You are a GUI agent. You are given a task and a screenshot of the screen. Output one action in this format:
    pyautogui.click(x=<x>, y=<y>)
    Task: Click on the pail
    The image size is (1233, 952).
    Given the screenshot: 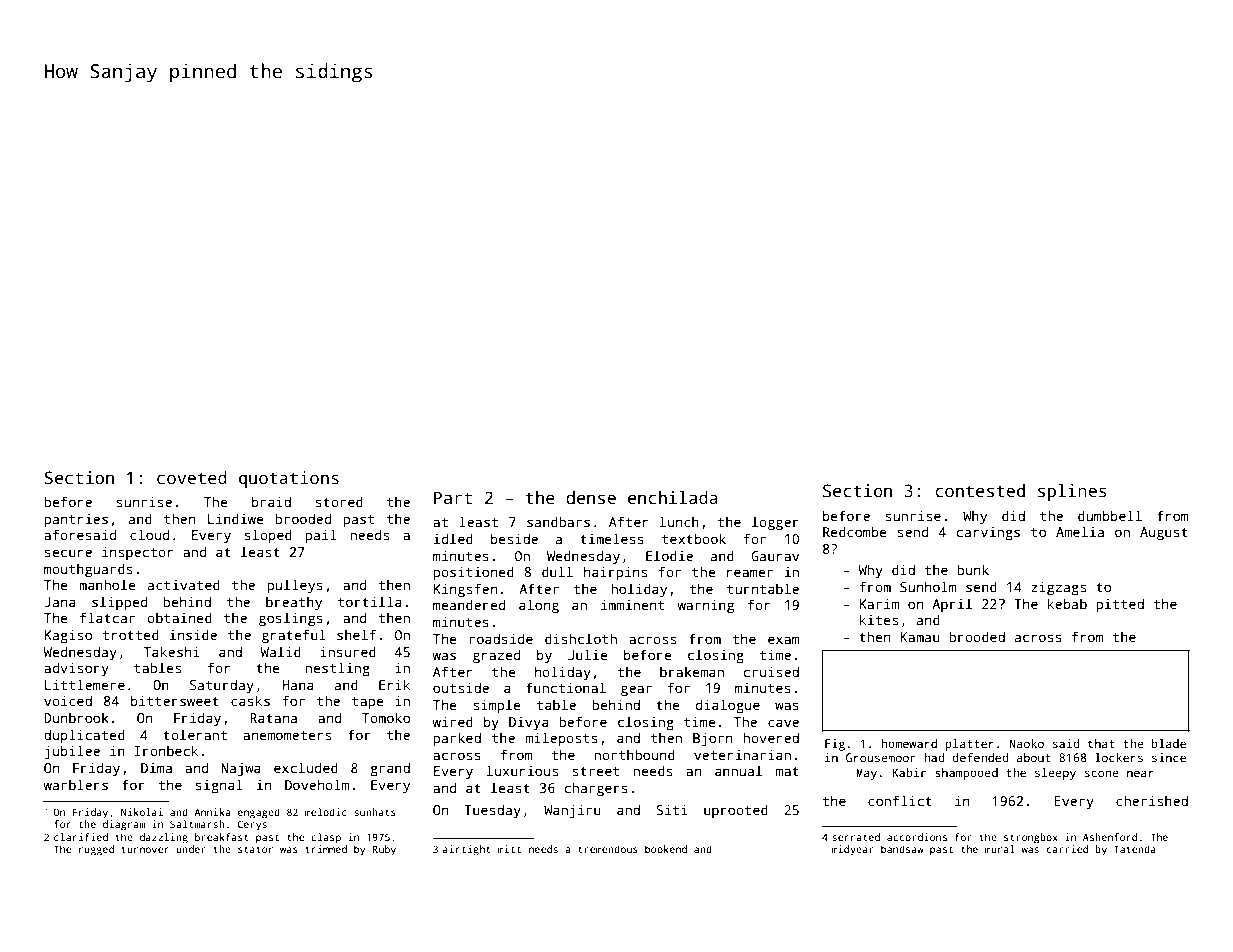 What is the action you would take?
    pyautogui.click(x=321, y=536)
